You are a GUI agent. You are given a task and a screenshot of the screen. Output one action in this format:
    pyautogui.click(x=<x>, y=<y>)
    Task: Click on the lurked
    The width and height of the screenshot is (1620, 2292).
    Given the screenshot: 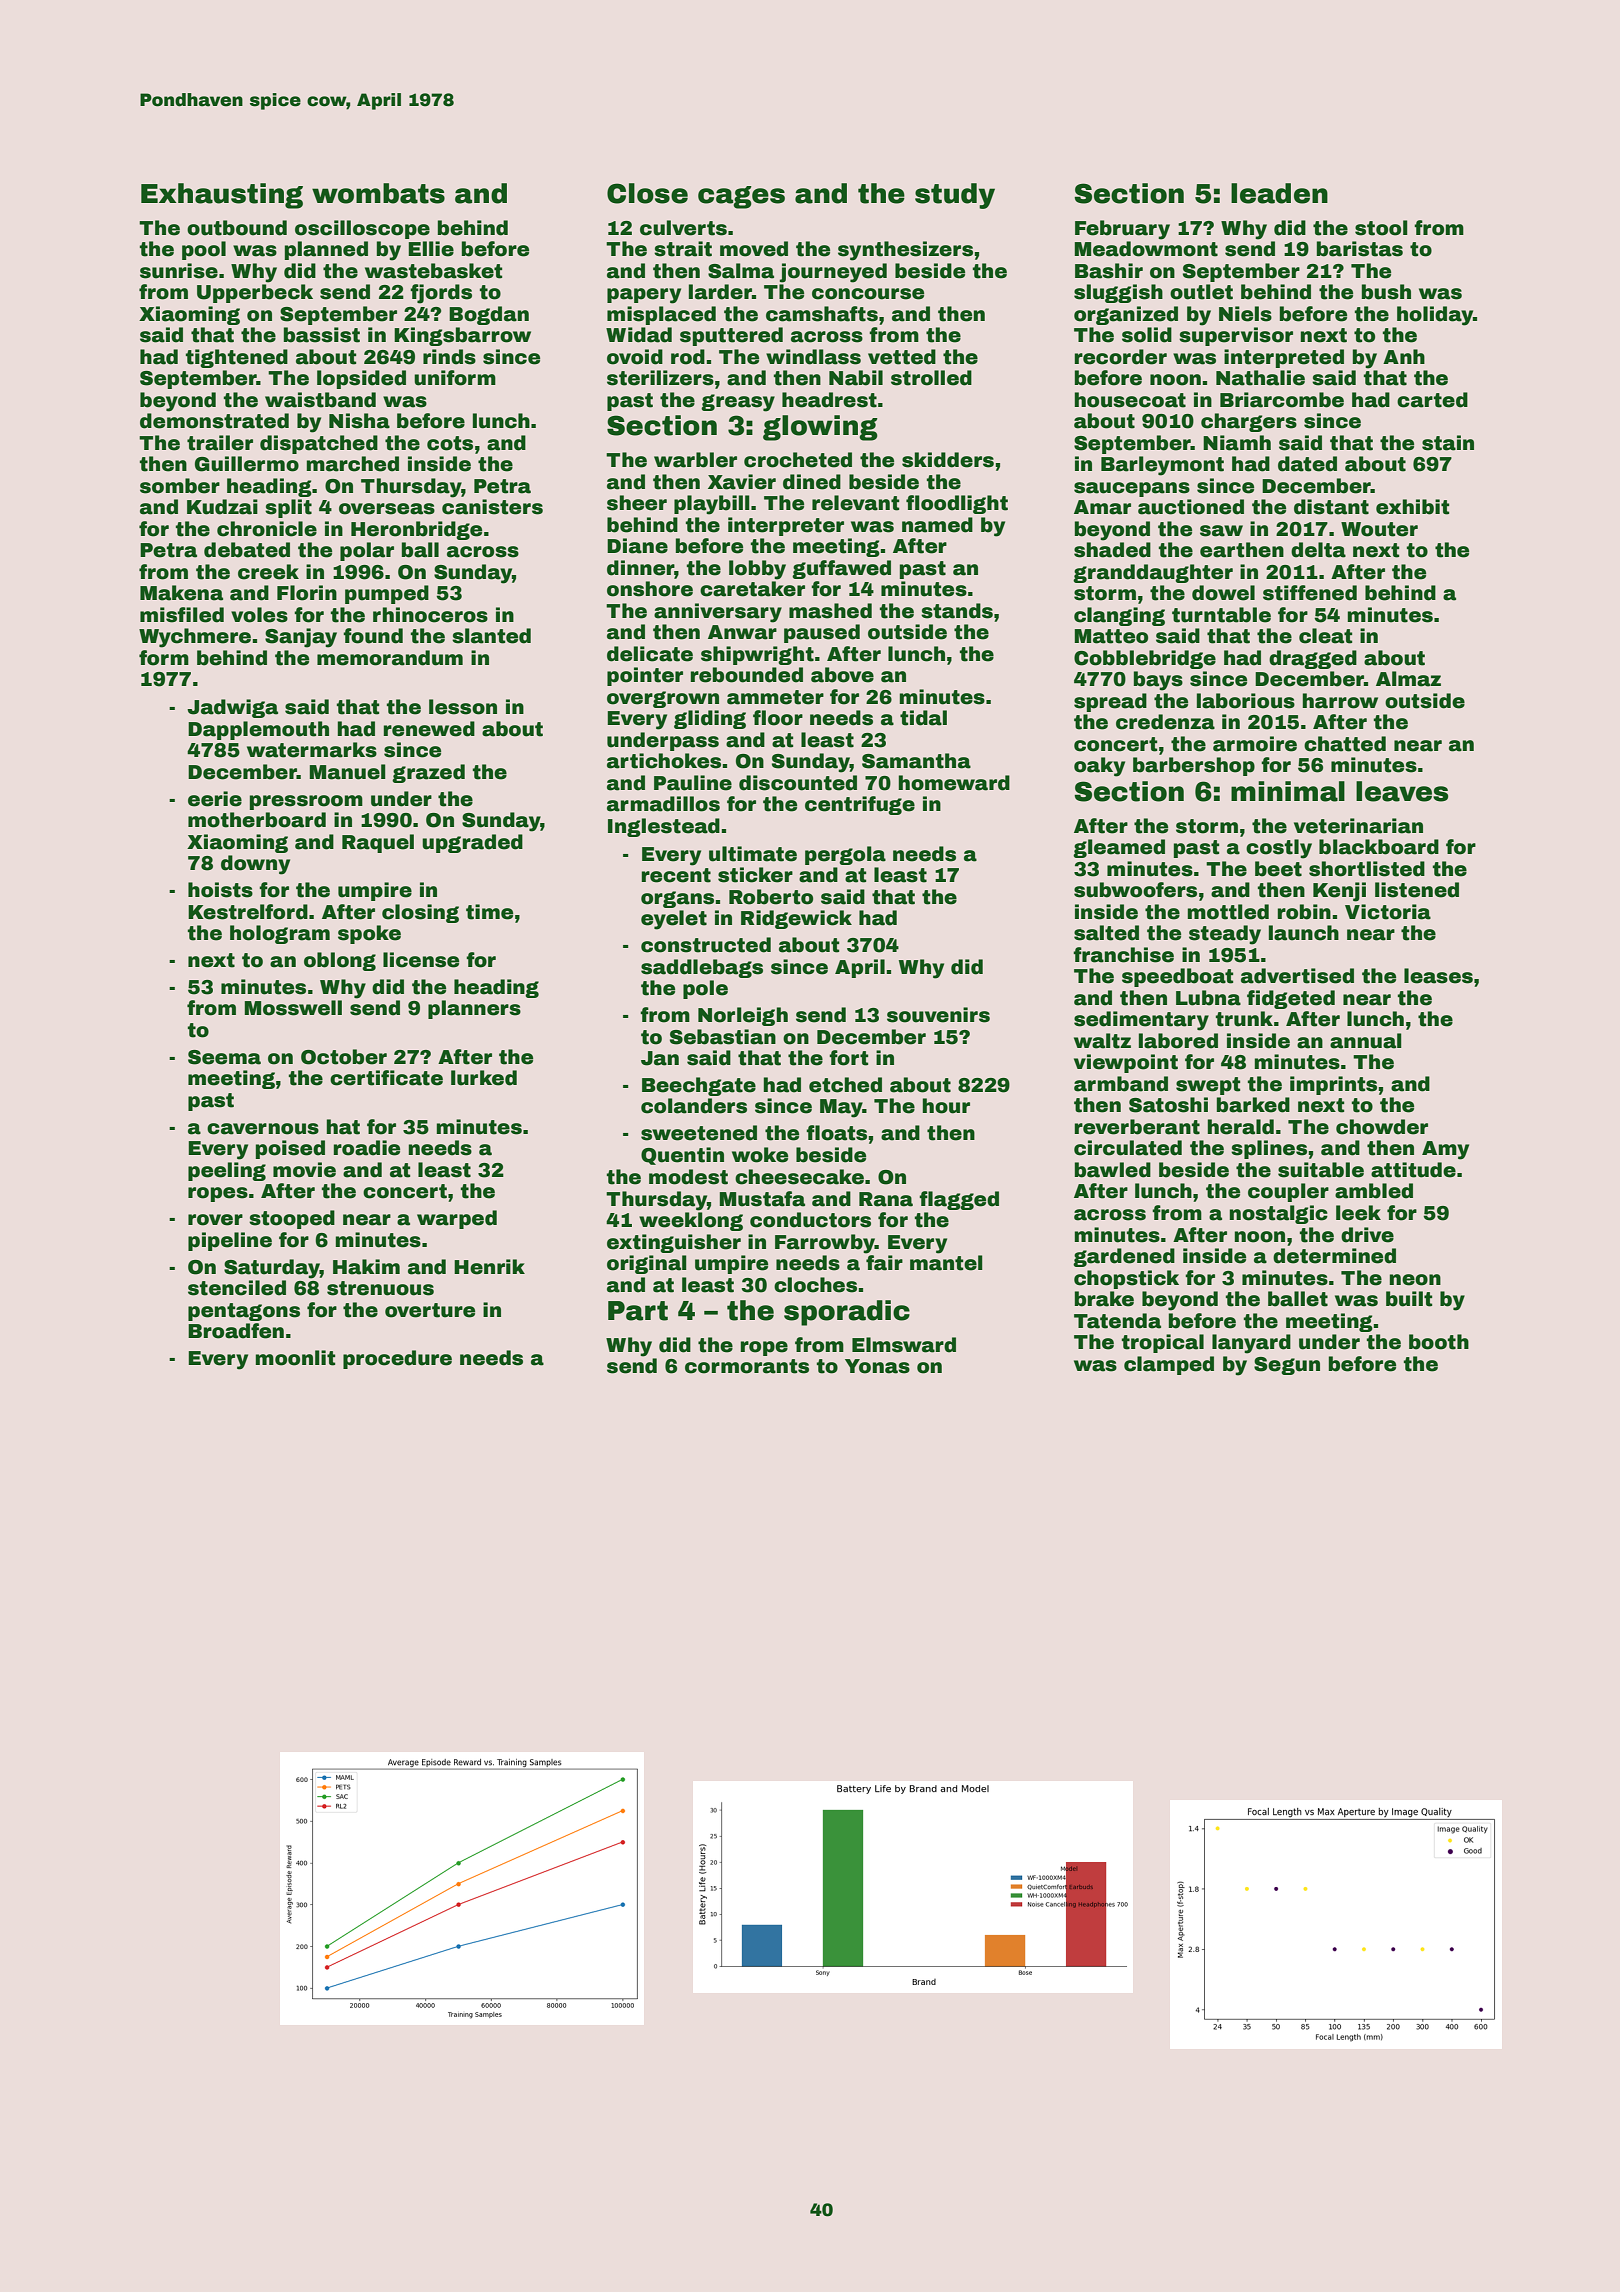 What is the action you would take?
    pyautogui.click(x=484, y=1078)
